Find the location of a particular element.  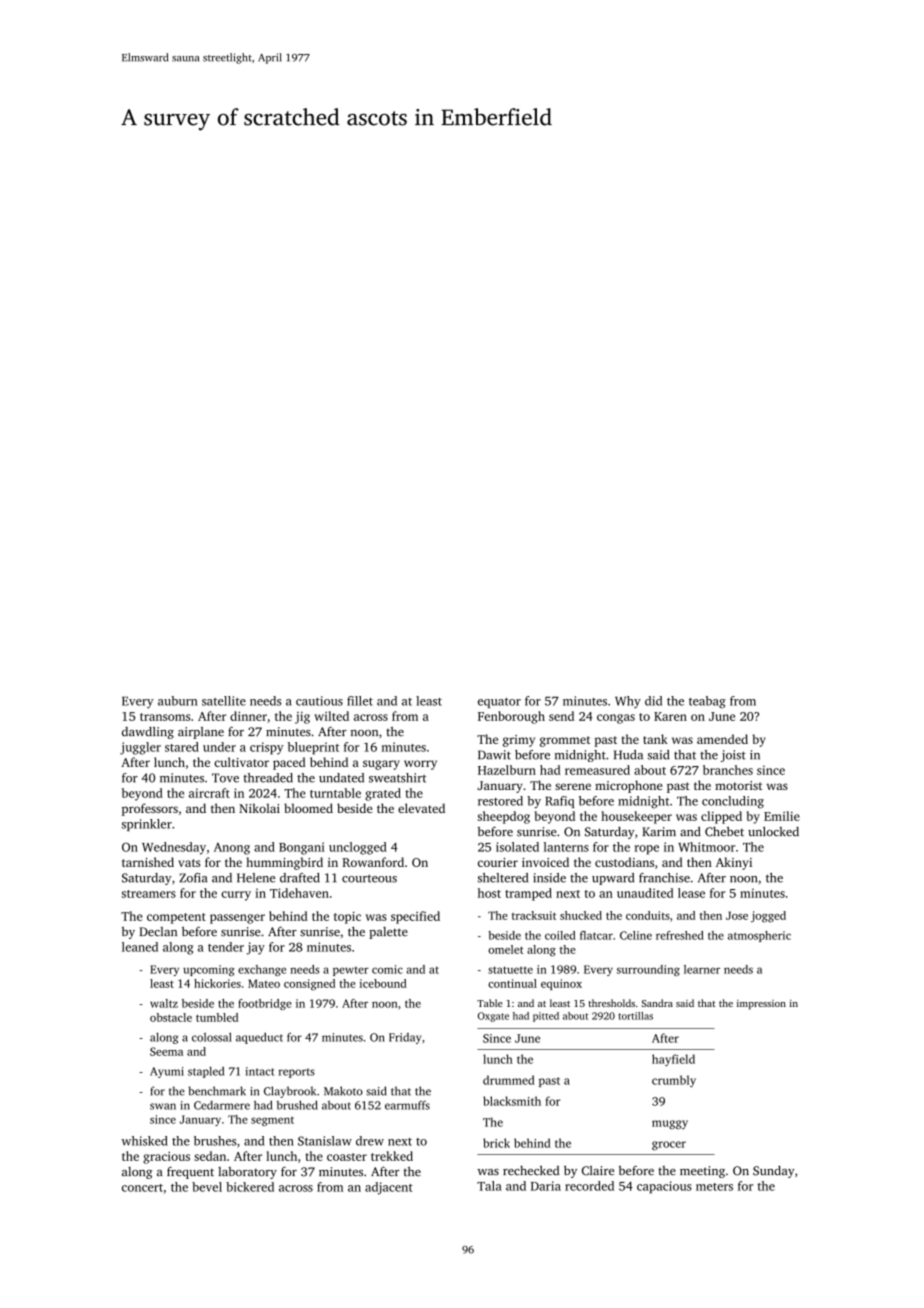

Friday is located at coordinates (405, 1038).
